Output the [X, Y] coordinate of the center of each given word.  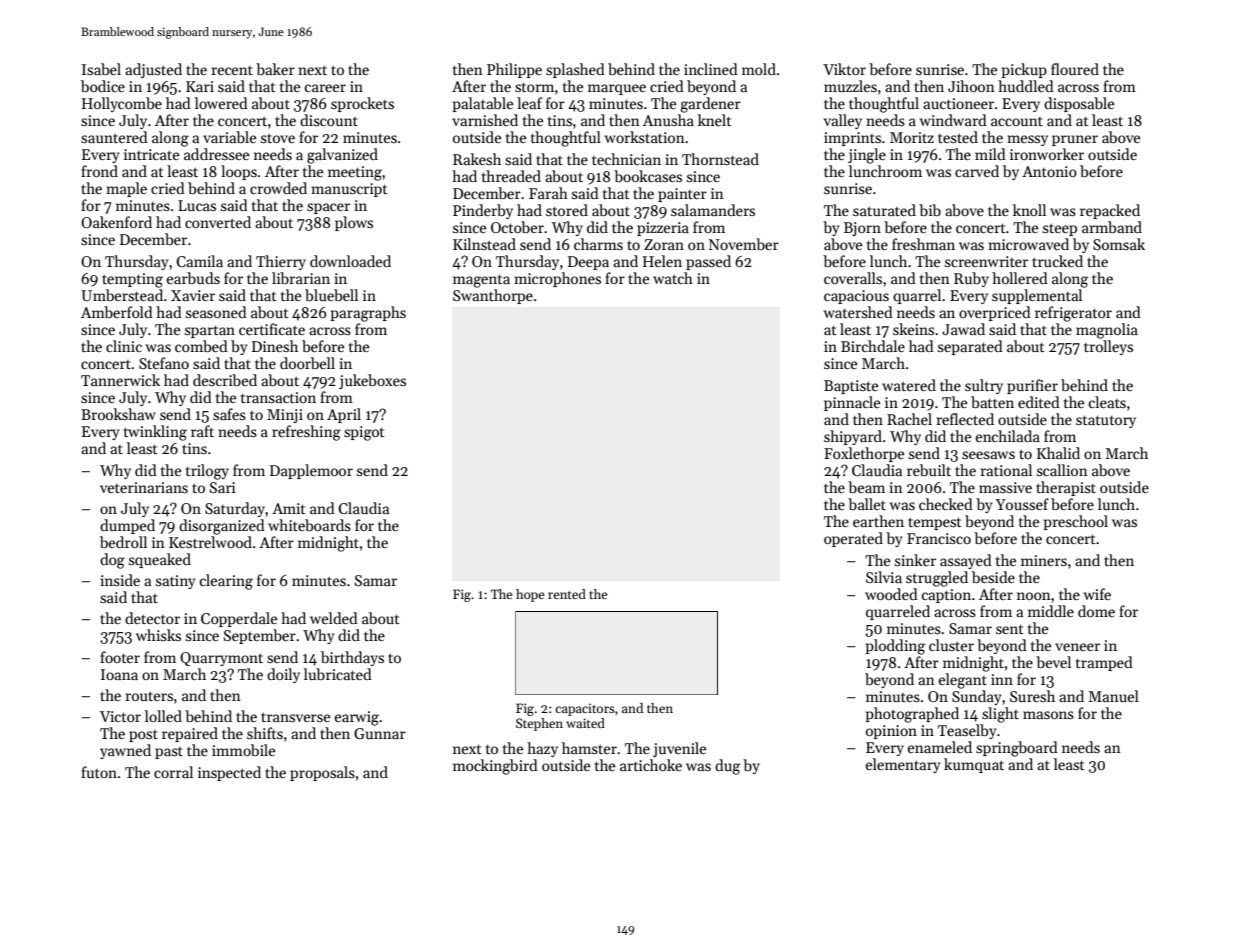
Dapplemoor [311, 471]
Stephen [539, 724]
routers [149, 696]
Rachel [909, 419]
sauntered [114, 137]
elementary [903, 765]
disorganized [222, 527]
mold [759, 69]
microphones [557, 279]
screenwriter [986, 261]
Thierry [281, 262]
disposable [1079, 104]
